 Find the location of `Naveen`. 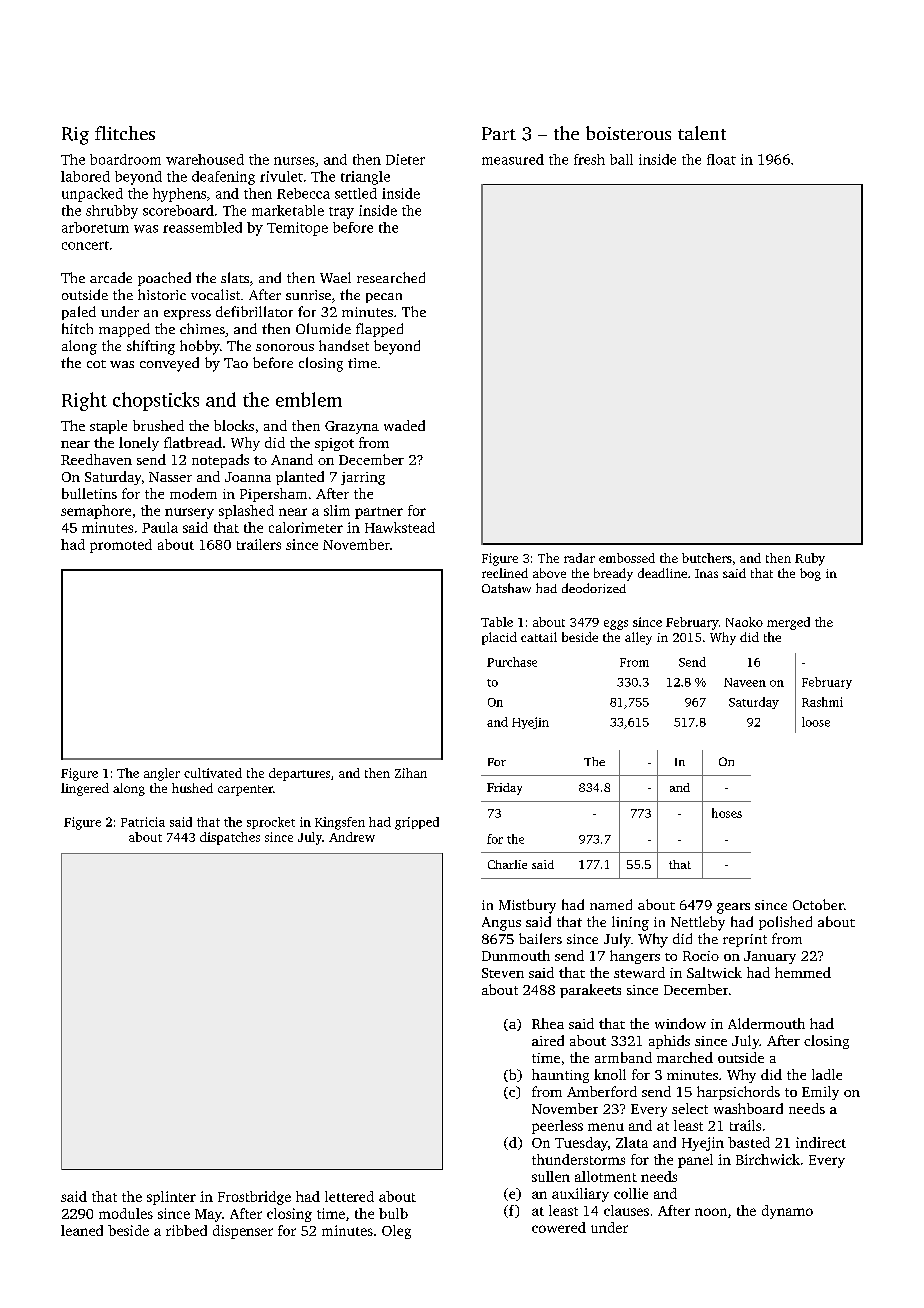

Naveen is located at coordinates (745, 682).
